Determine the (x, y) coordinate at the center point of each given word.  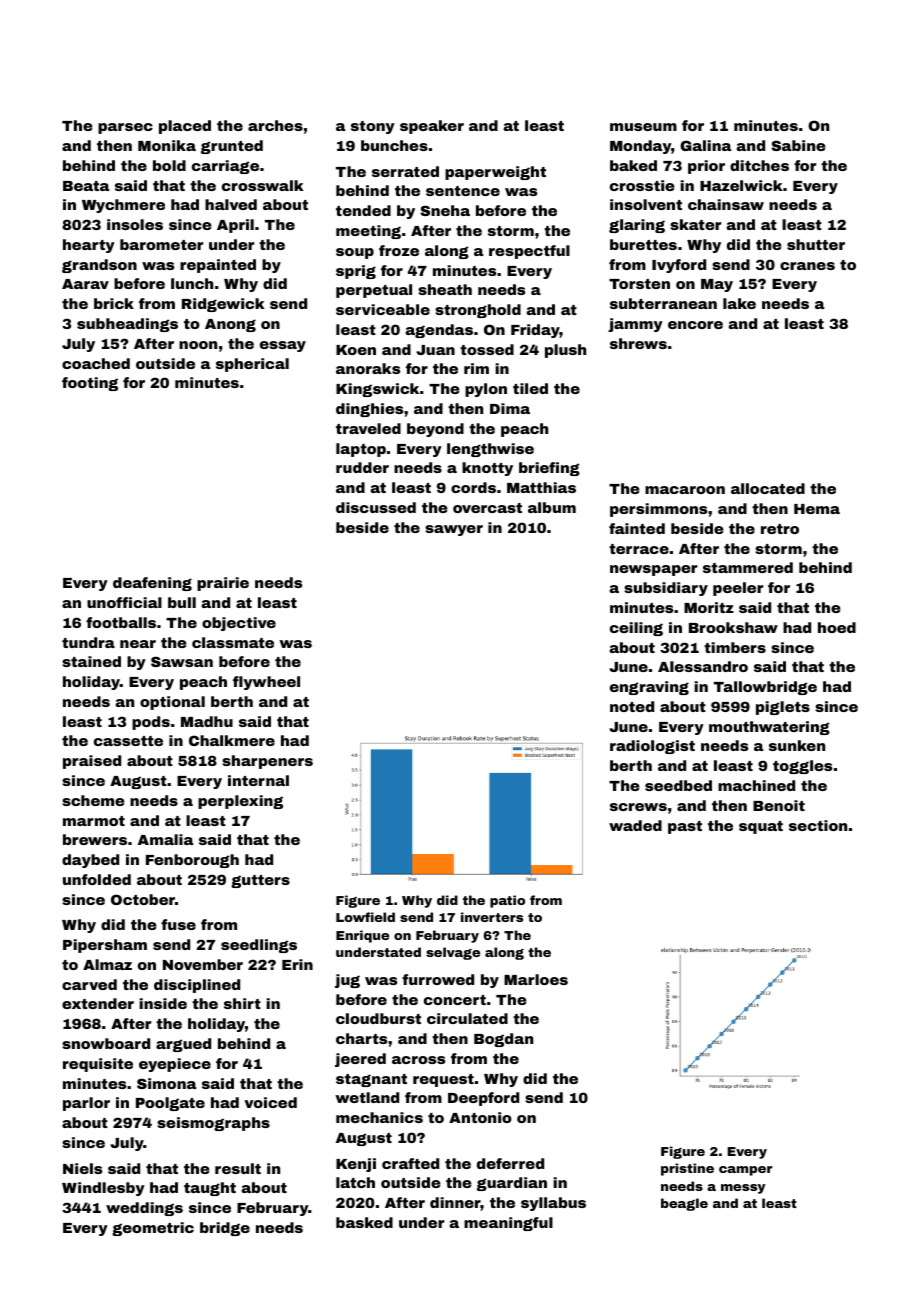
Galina (705, 145)
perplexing (240, 802)
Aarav (85, 284)
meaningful (508, 1224)
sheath (445, 289)
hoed (837, 627)
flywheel (266, 683)
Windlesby (103, 1189)
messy (743, 1189)
